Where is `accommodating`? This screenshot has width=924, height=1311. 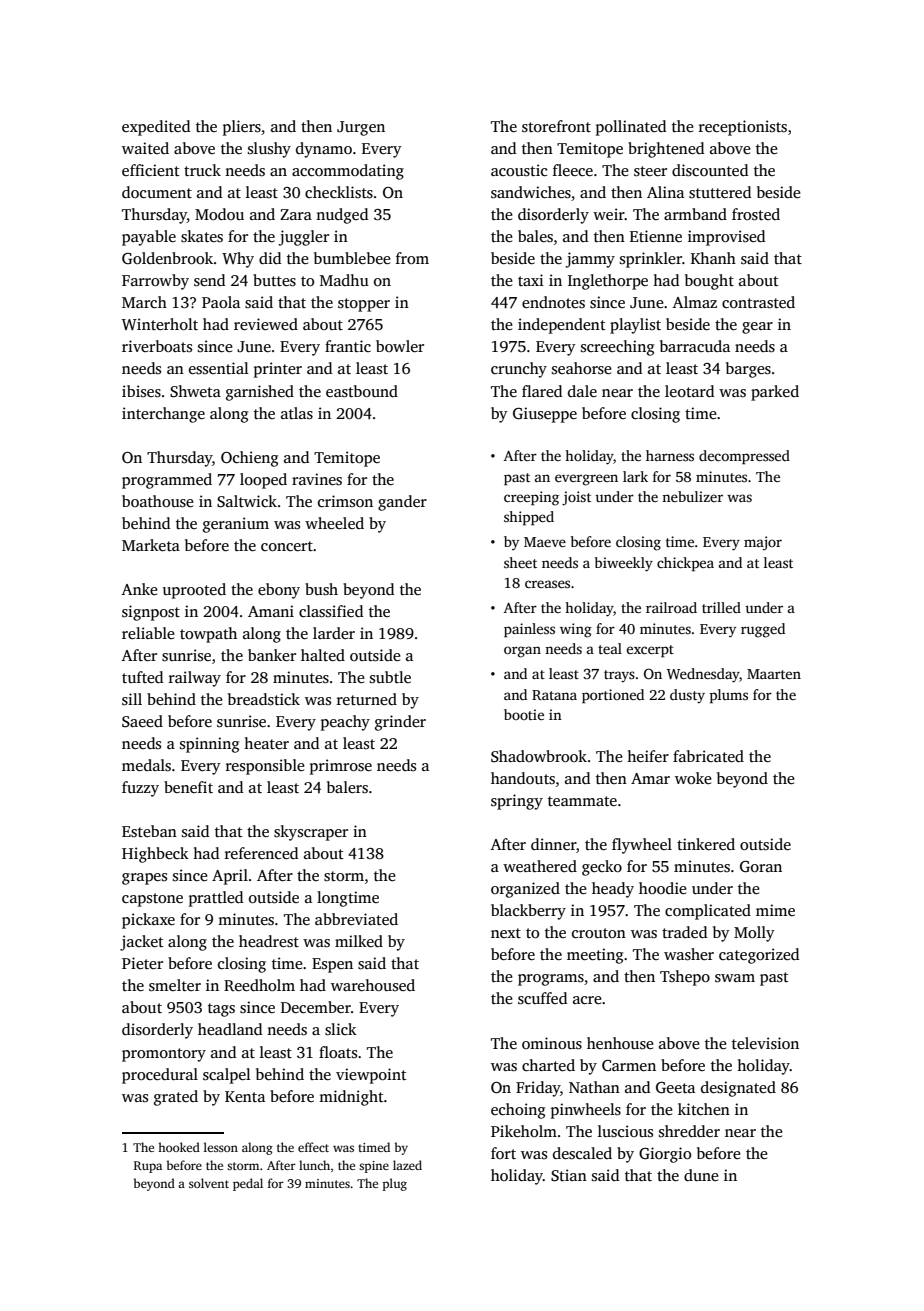 accommodating is located at coordinates (348, 172).
